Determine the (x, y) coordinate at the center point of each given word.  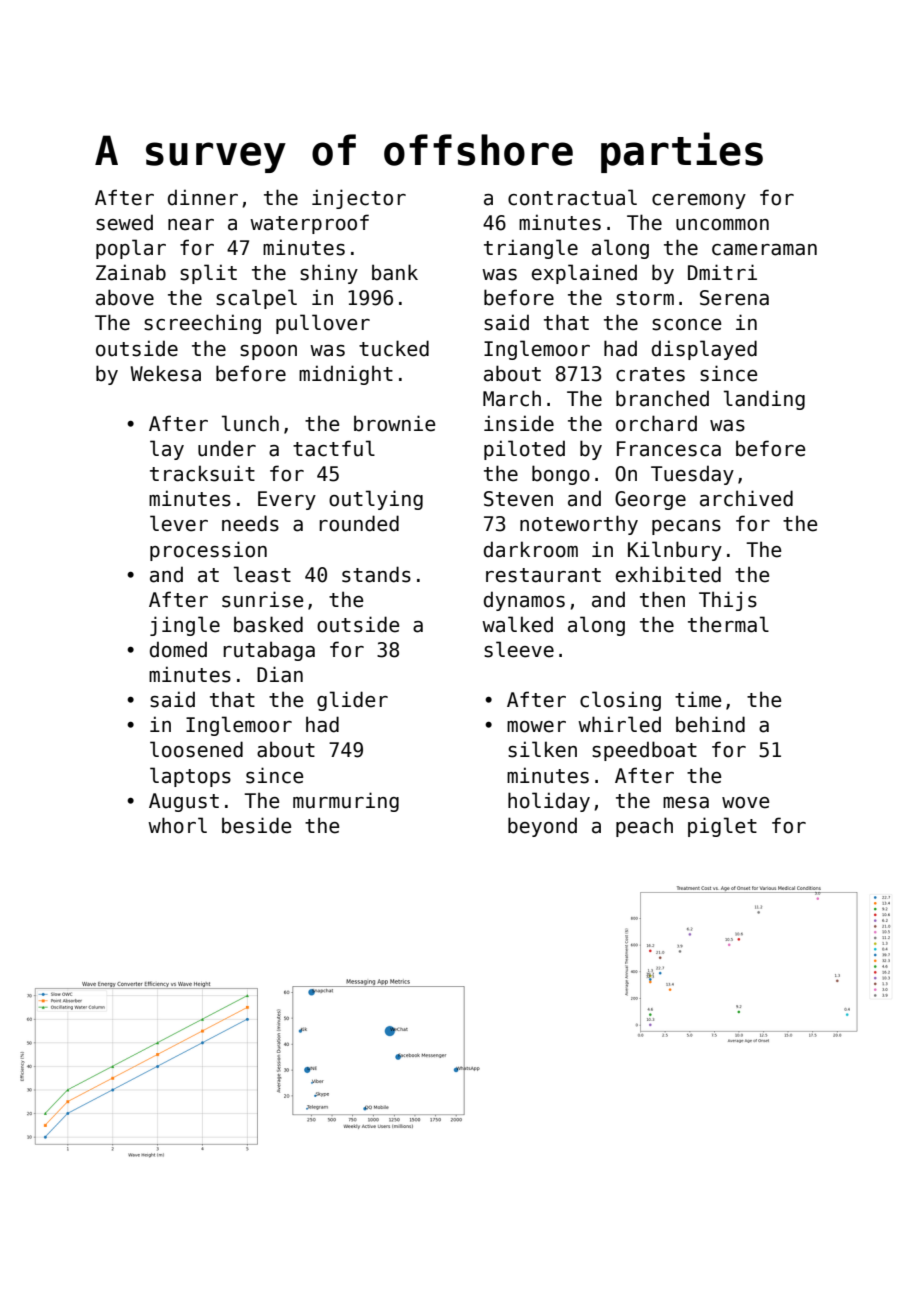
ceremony (699, 201)
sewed (124, 222)
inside (519, 423)
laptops (190, 777)
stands (376, 574)
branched (662, 398)
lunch (250, 423)
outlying (376, 500)
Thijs (728, 601)
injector (359, 199)
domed (178, 649)
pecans (686, 527)
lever (179, 523)
